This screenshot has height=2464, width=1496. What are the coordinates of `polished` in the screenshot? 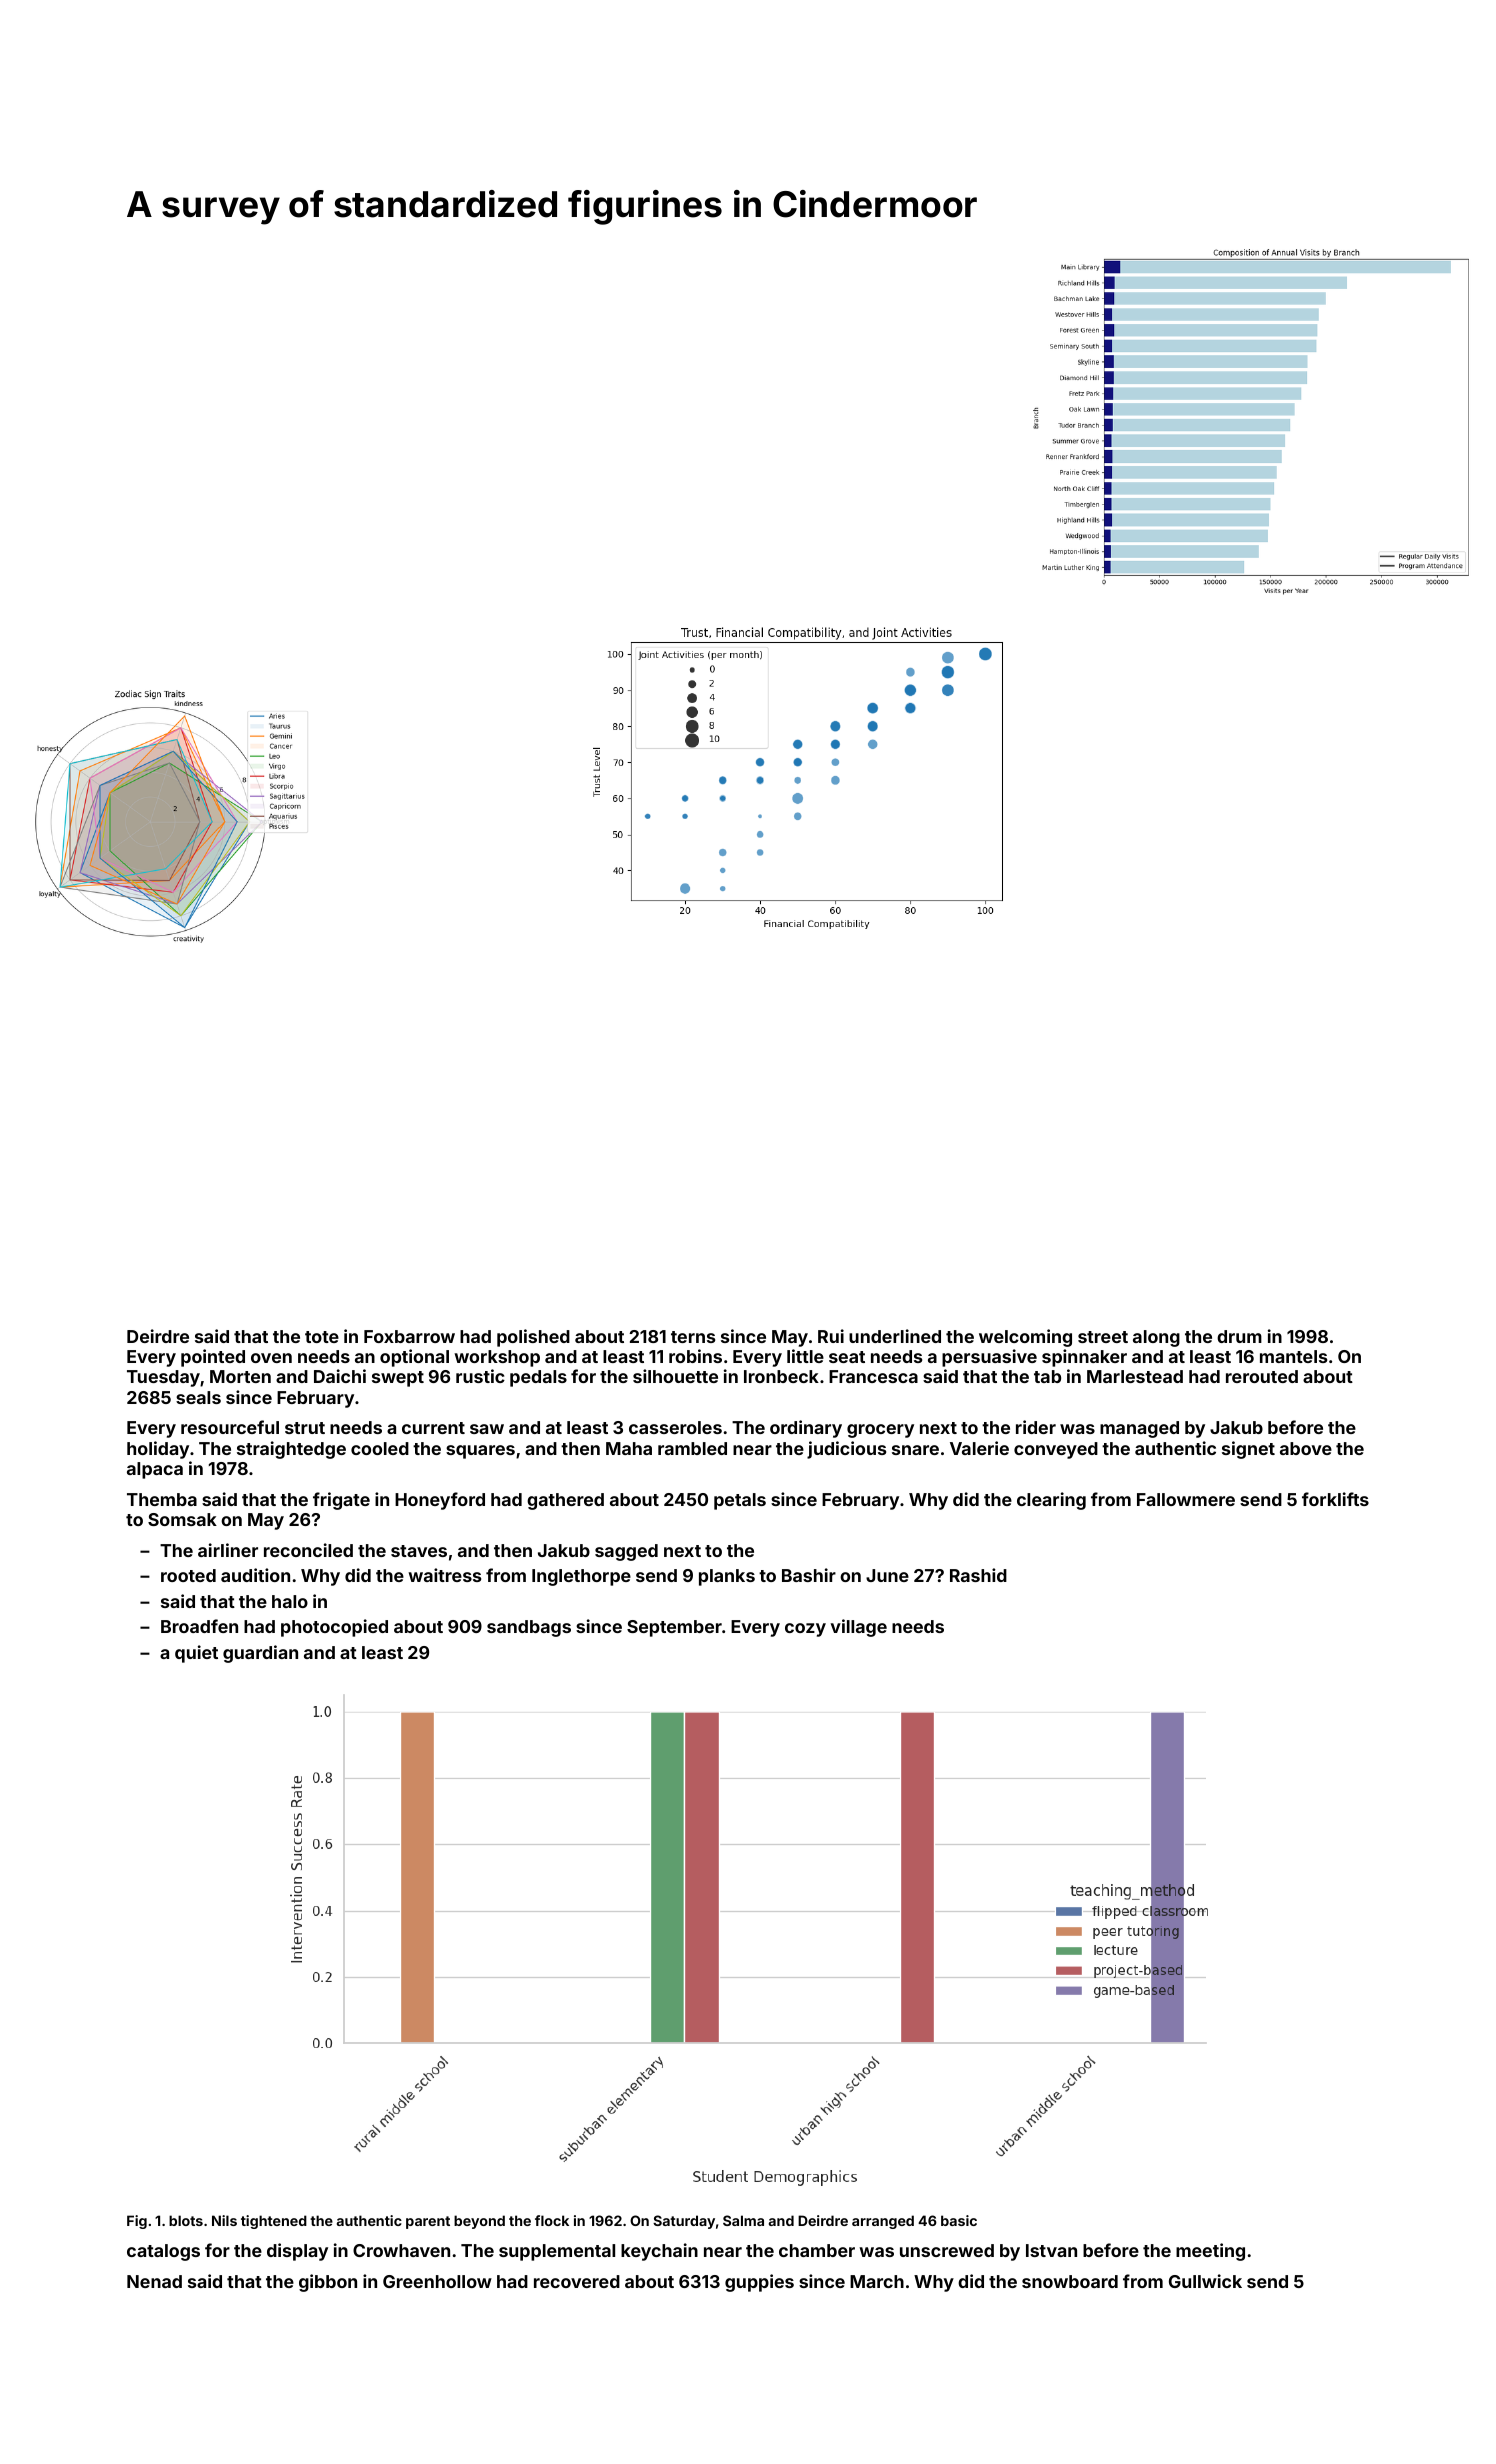 It's located at (533, 1338).
